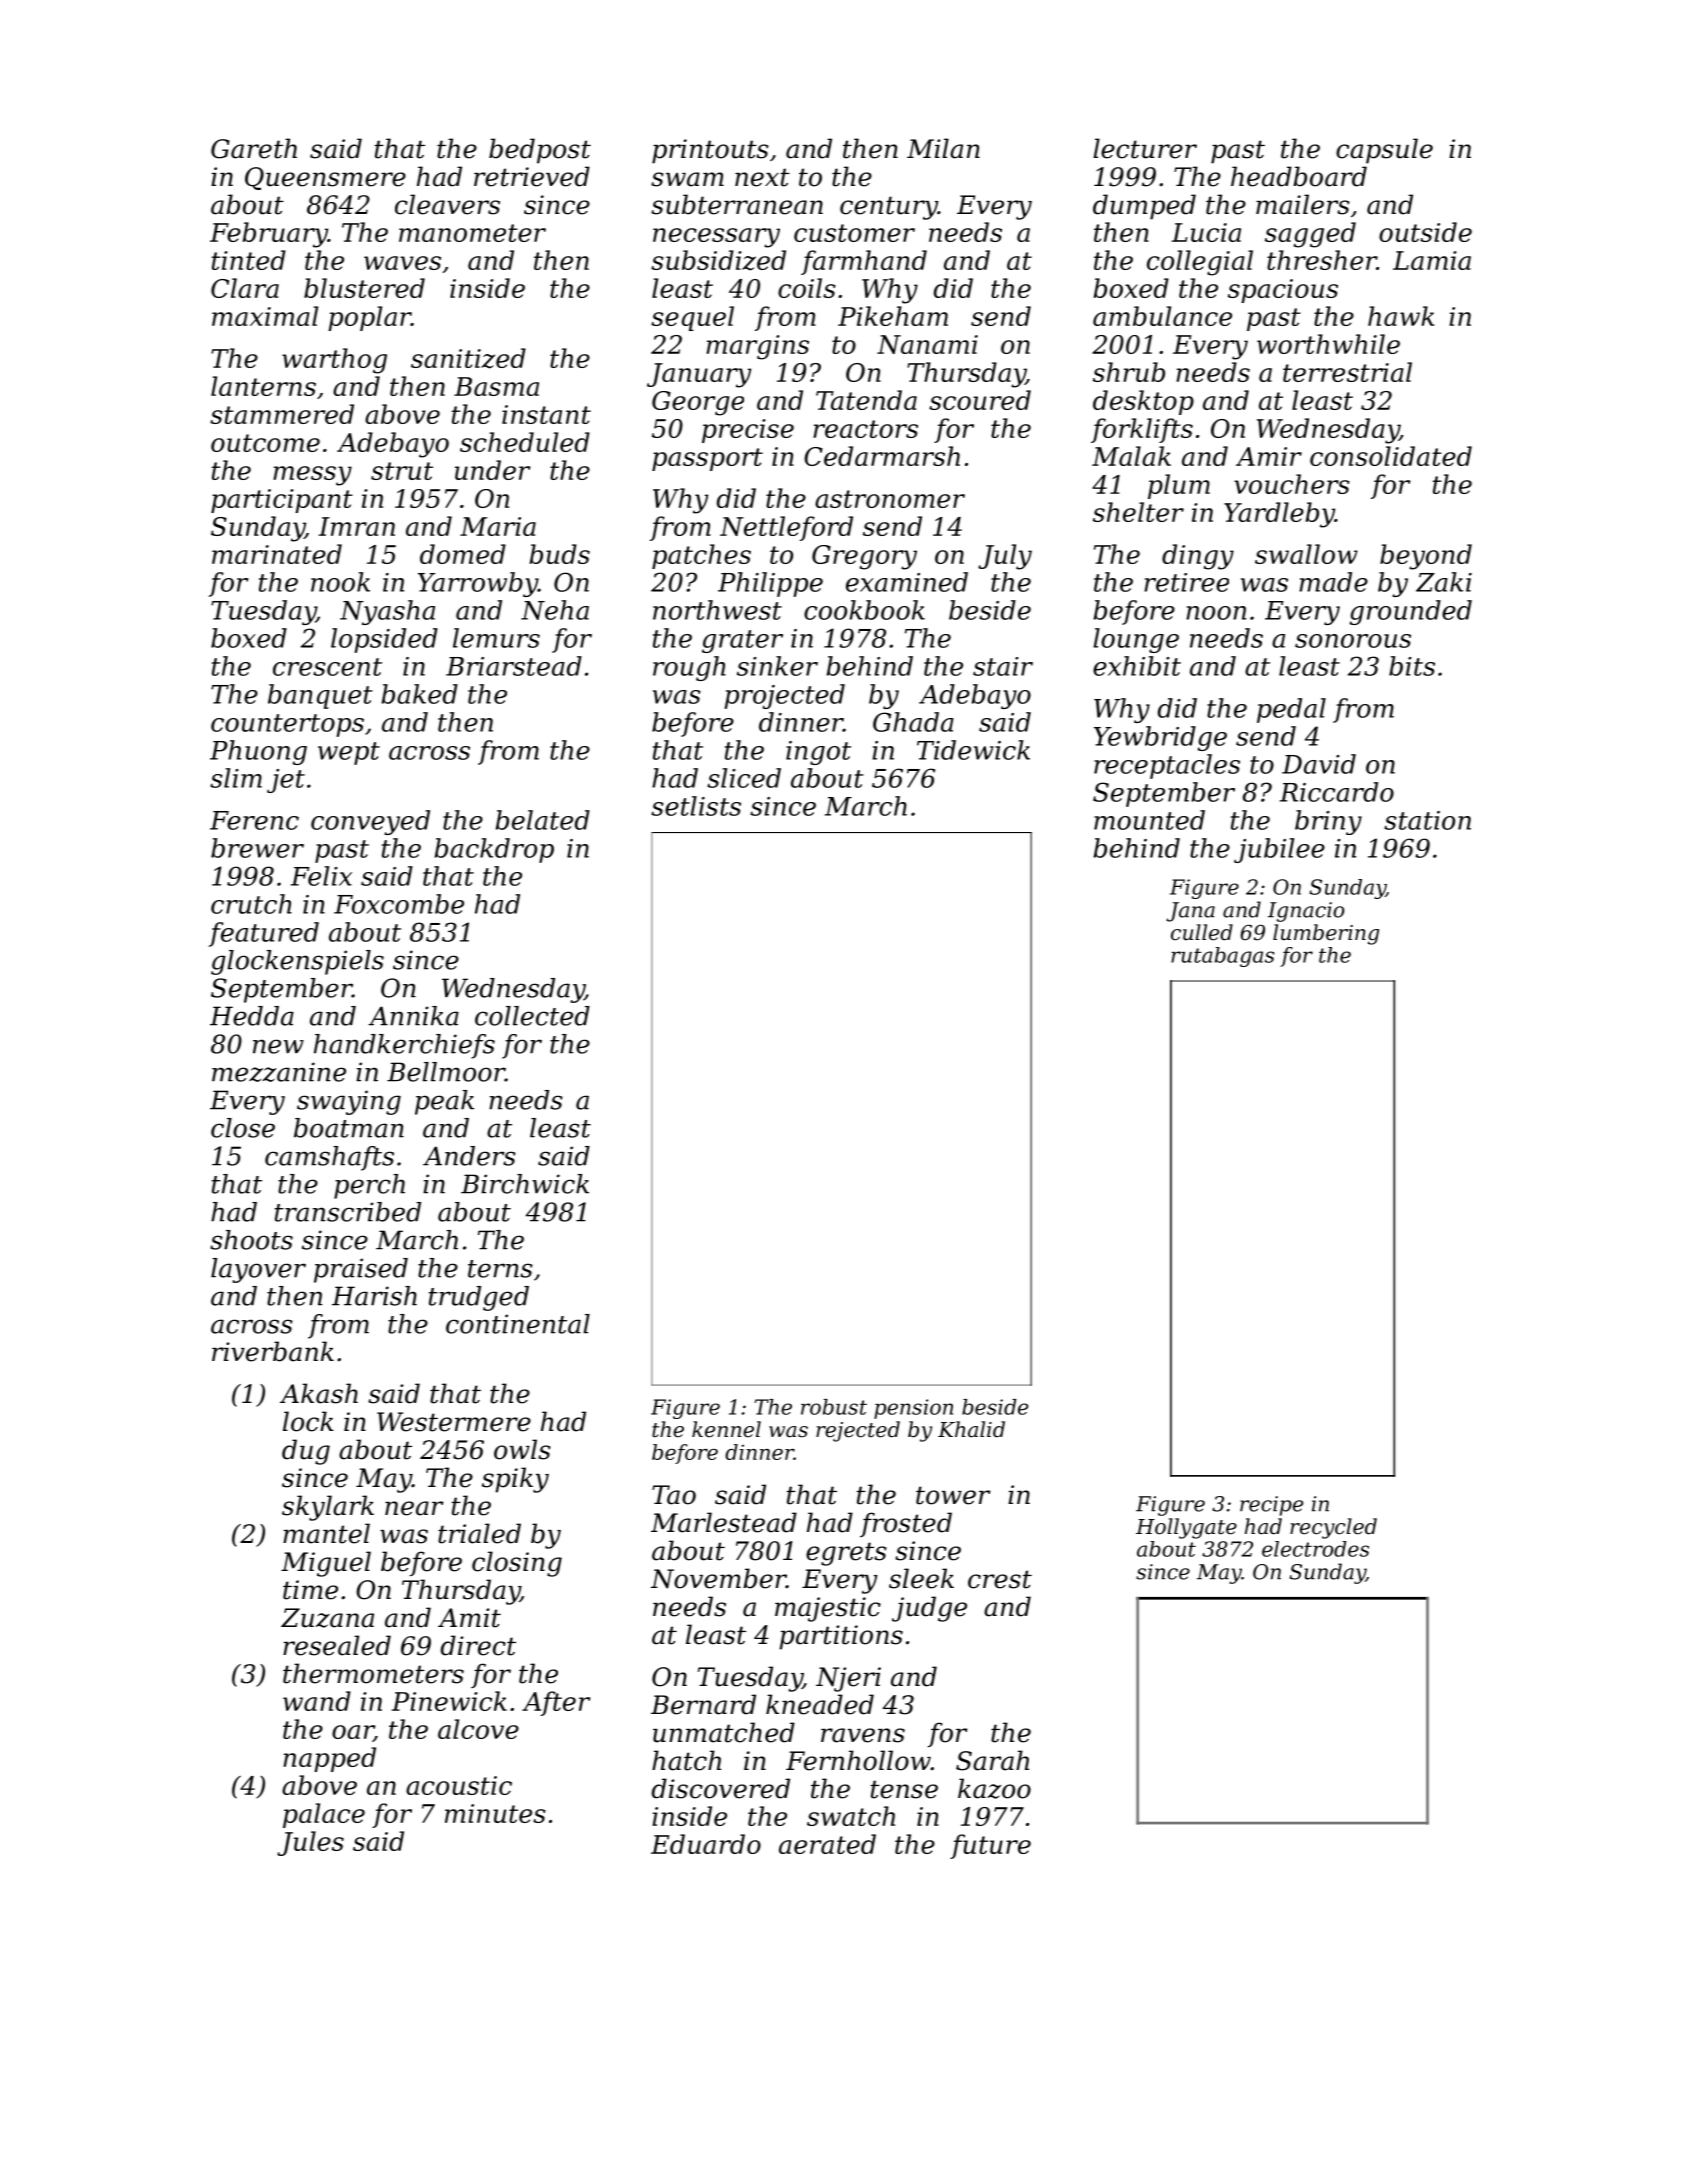  What do you see at coordinates (514, 666) in the document?
I see `Briarstead` at bounding box center [514, 666].
